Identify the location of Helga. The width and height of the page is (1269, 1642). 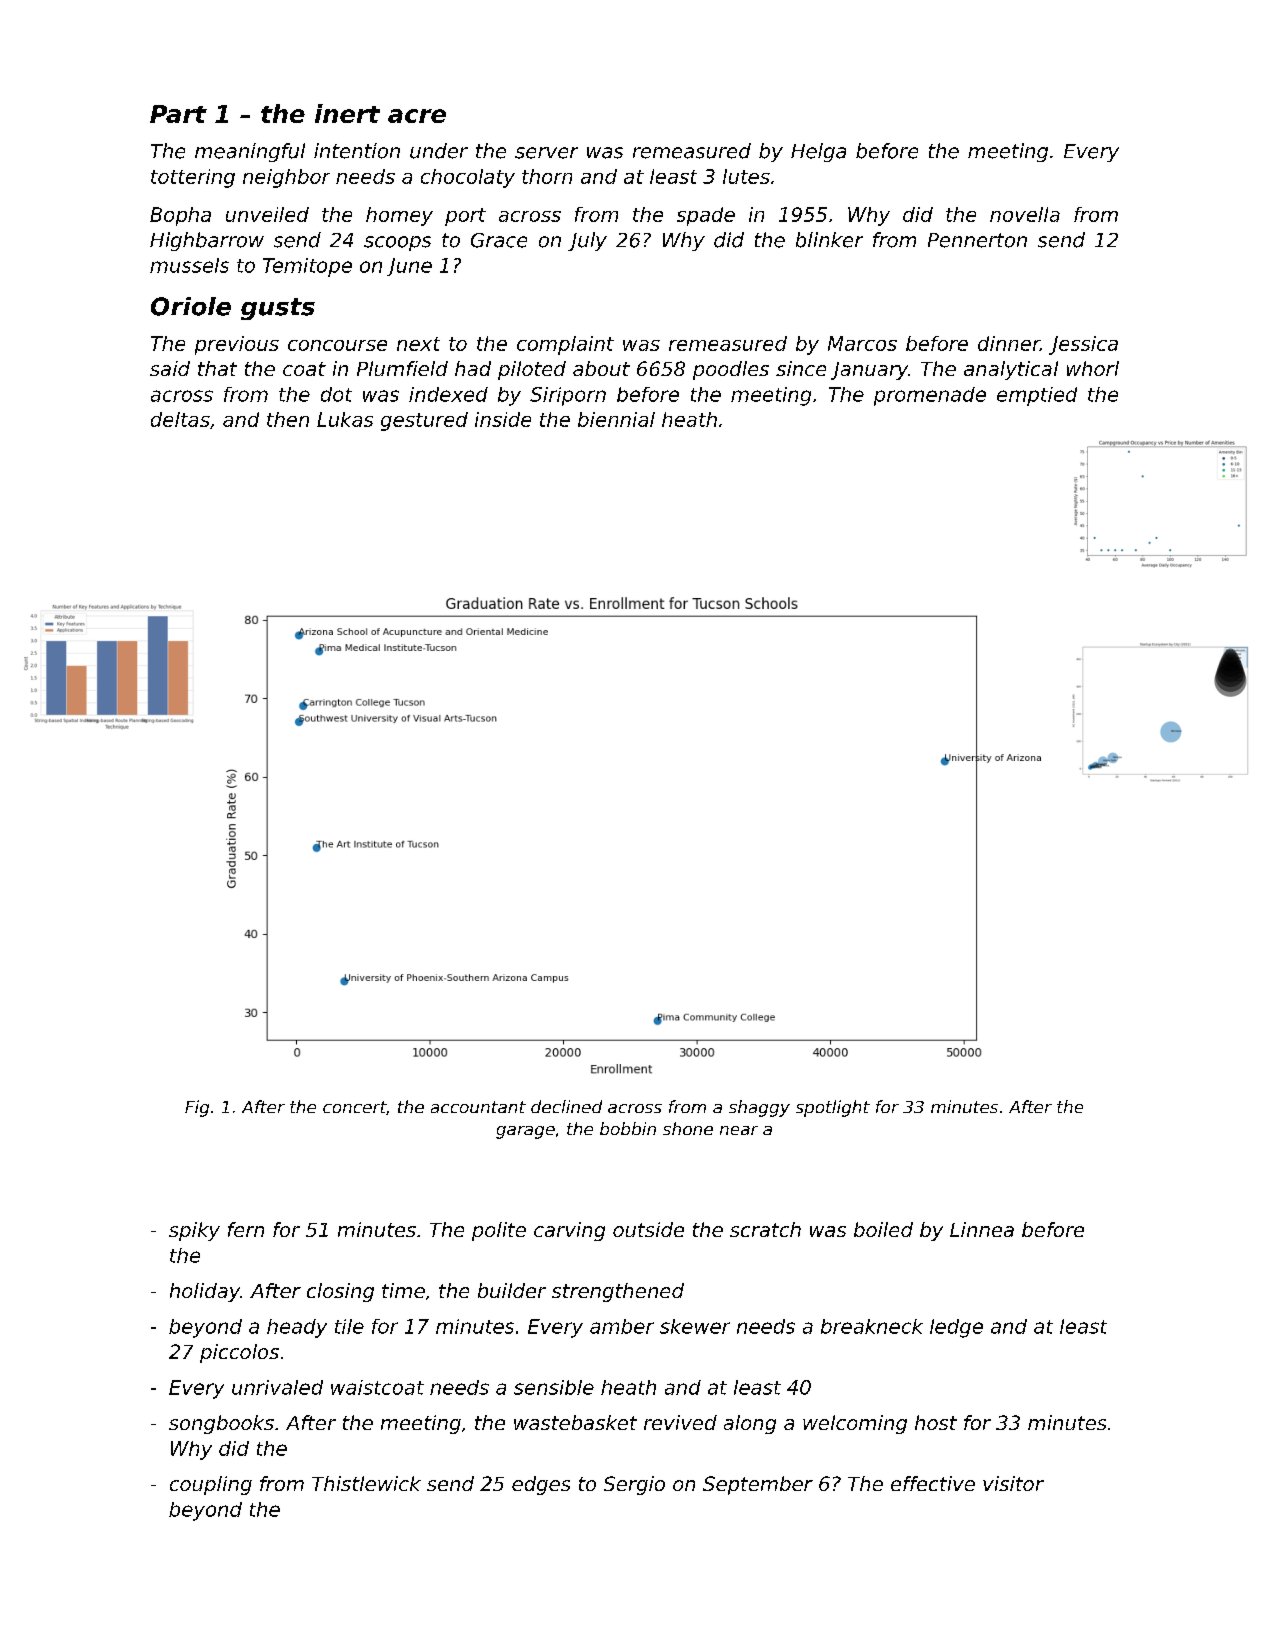
(818, 152).
